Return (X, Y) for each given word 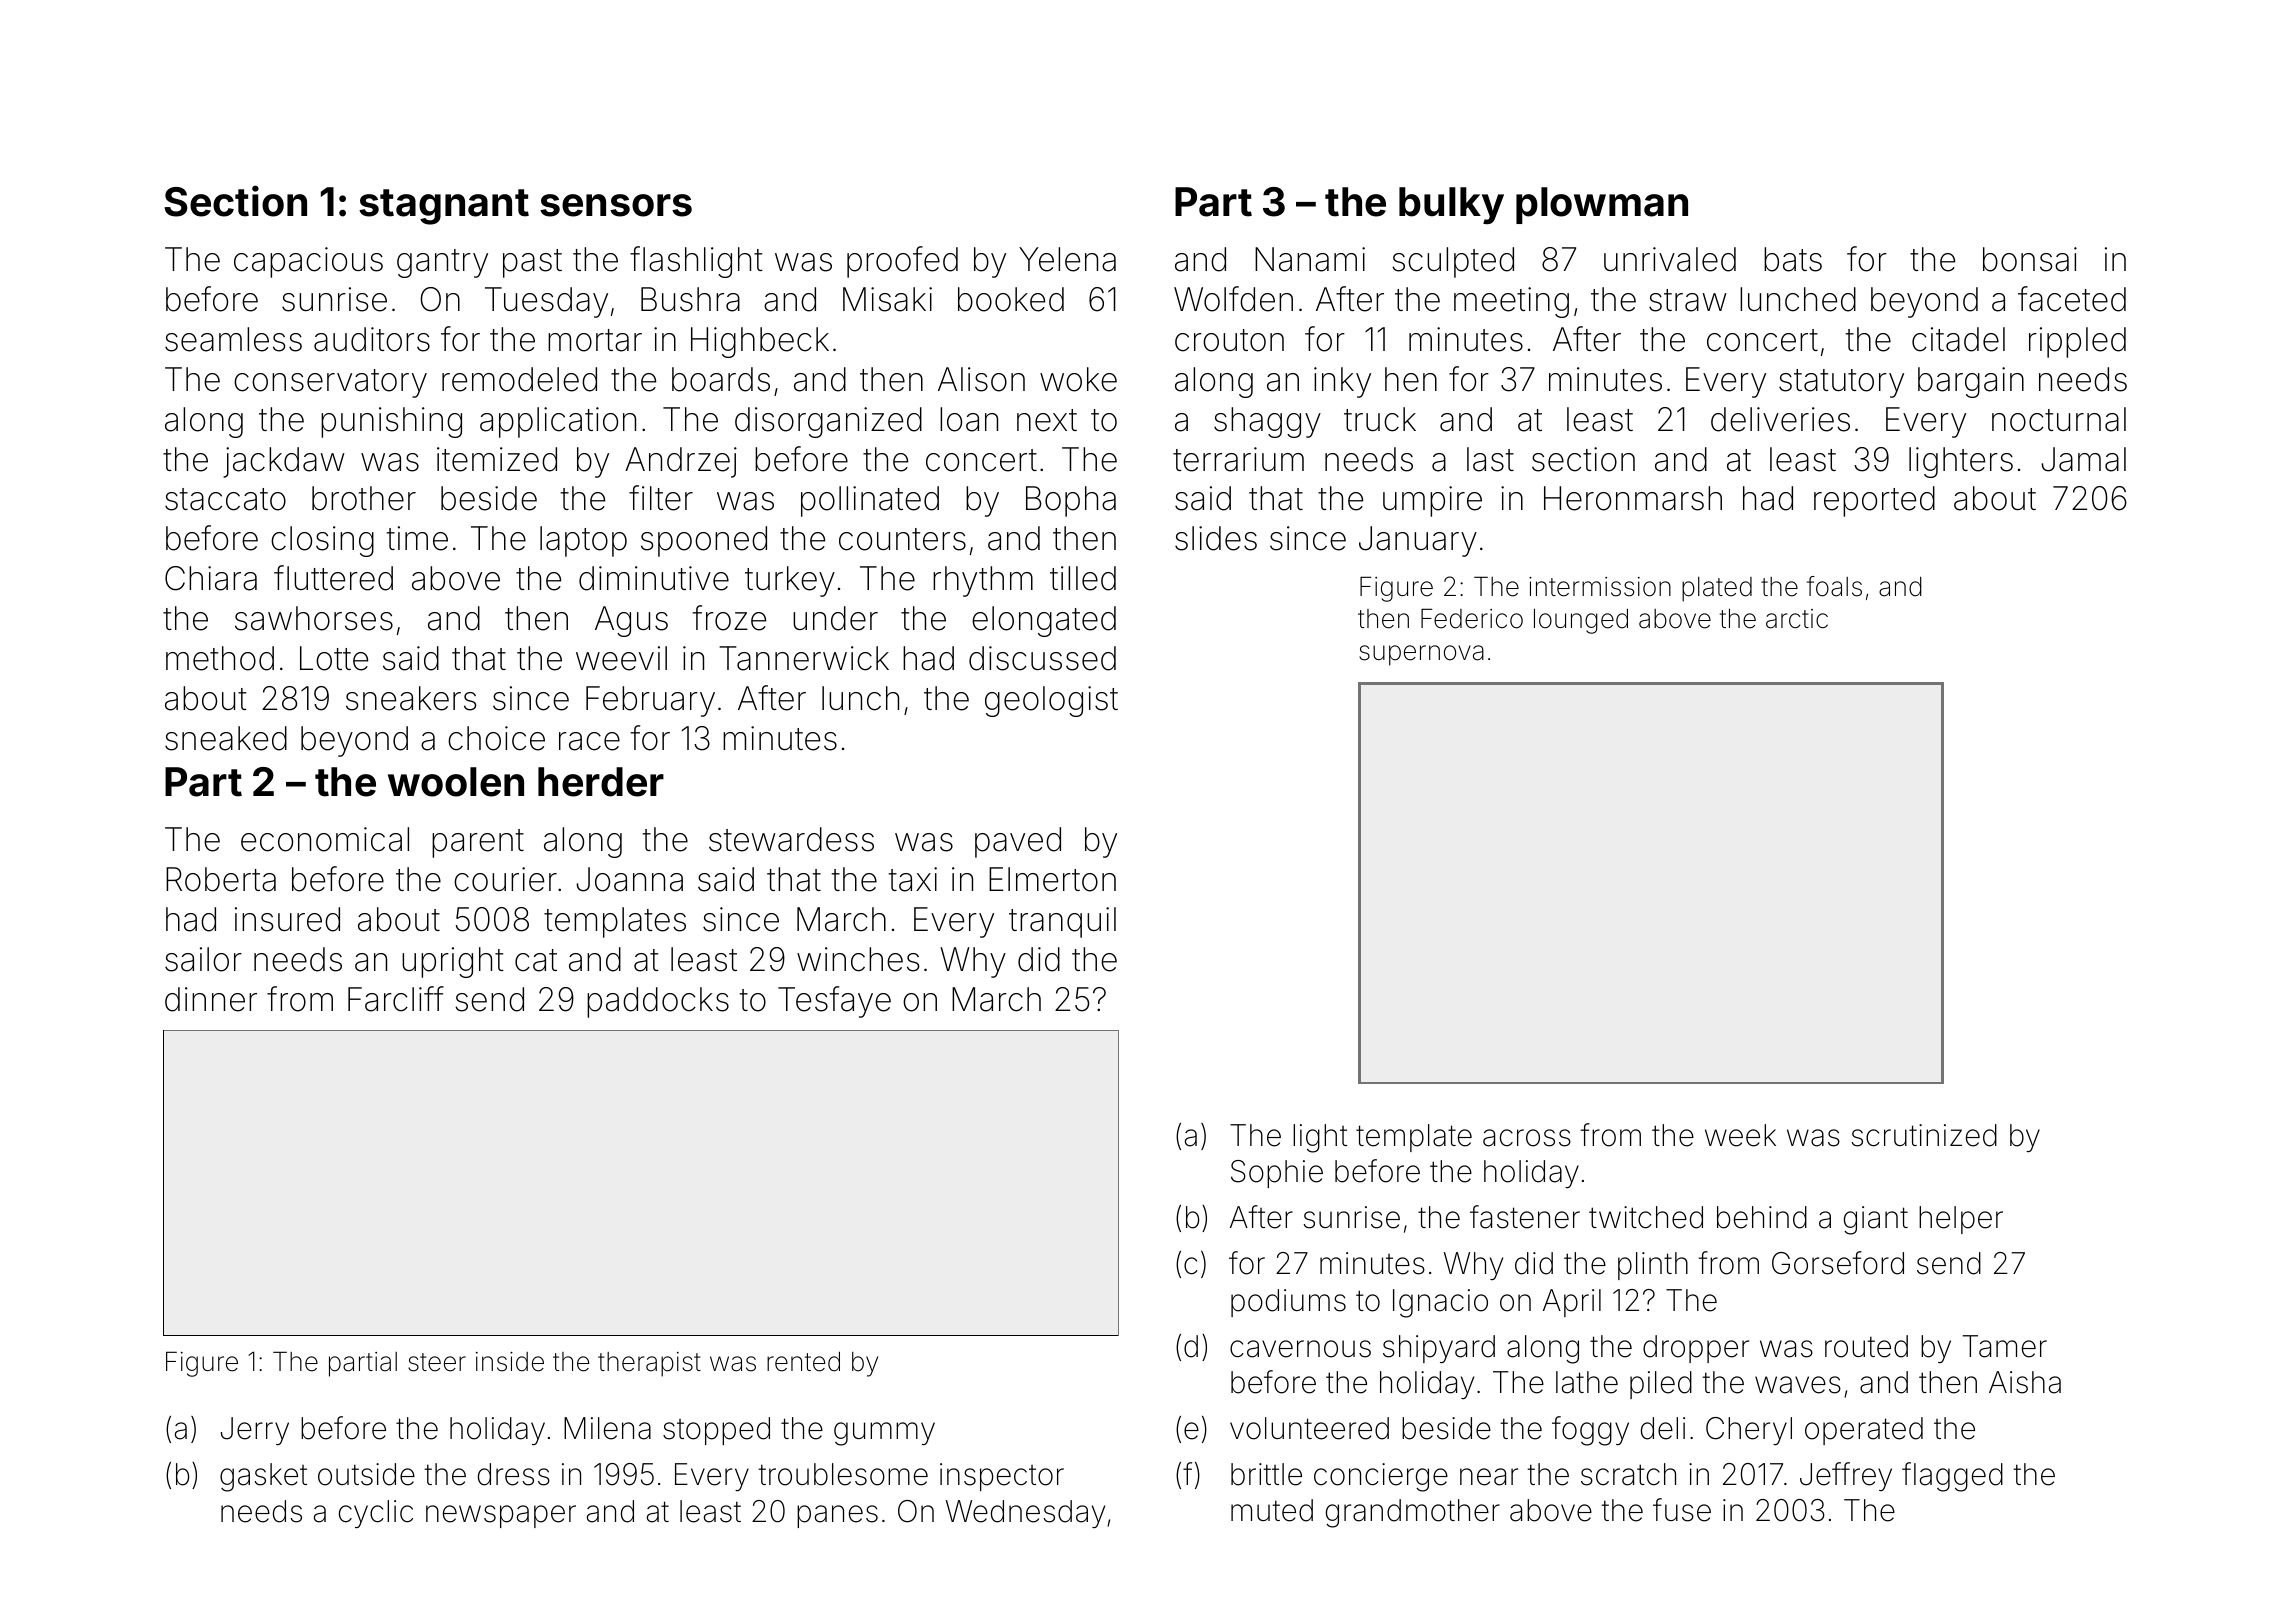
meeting (1511, 302)
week (1740, 1135)
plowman (1602, 205)
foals (1834, 586)
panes (837, 1516)
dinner (211, 999)
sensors (616, 205)
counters (902, 539)
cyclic (376, 1514)
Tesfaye (834, 1002)
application (558, 422)
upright (453, 962)
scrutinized (1924, 1135)
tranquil (1062, 922)
